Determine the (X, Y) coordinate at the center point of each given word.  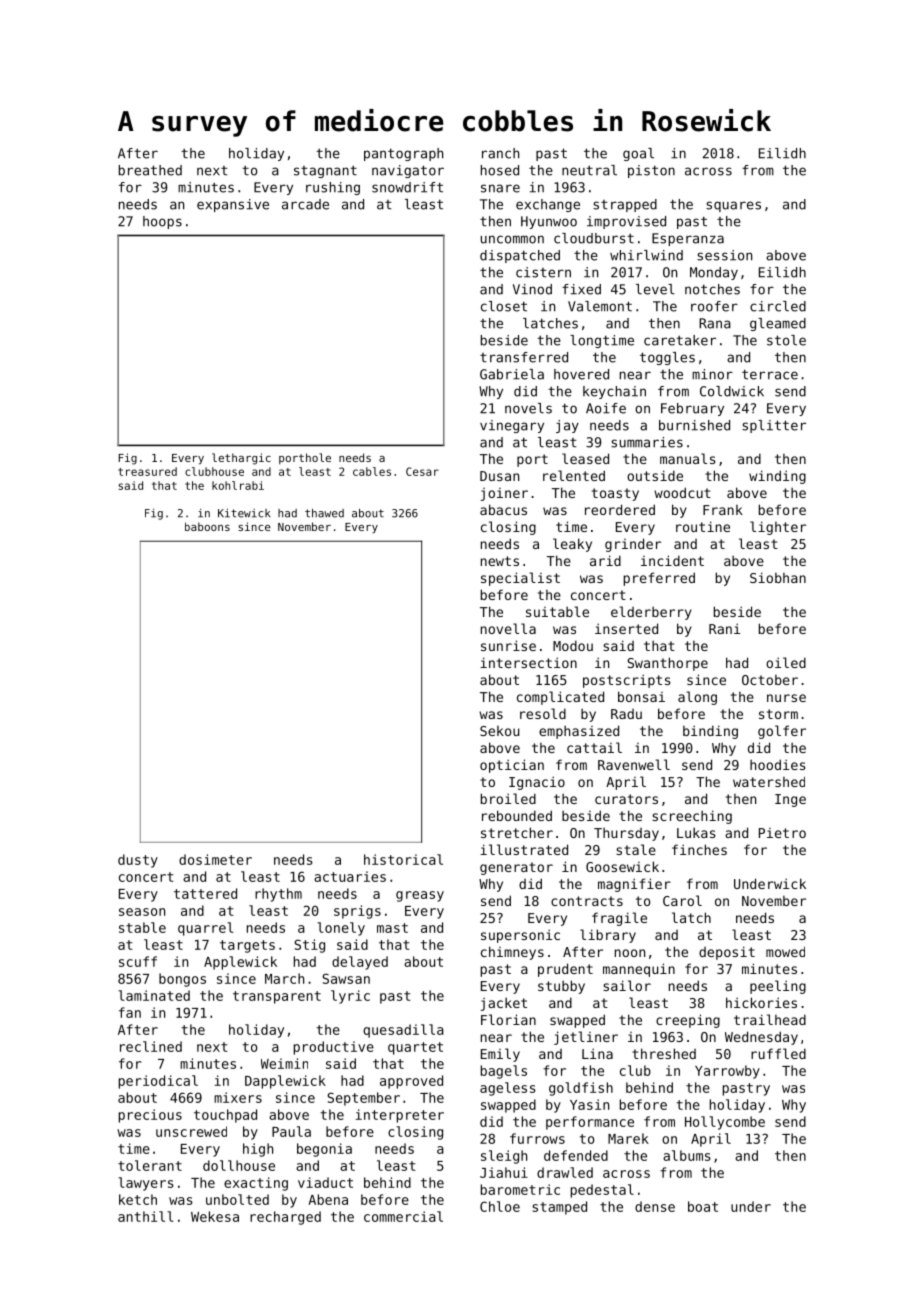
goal (638, 154)
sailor (627, 985)
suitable (557, 611)
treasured (147, 471)
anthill (146, 1216)
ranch (500, 153)
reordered (620, 509)
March (284, 978)
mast (392, 928)
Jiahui (504, 1172)
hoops (162, 222)
